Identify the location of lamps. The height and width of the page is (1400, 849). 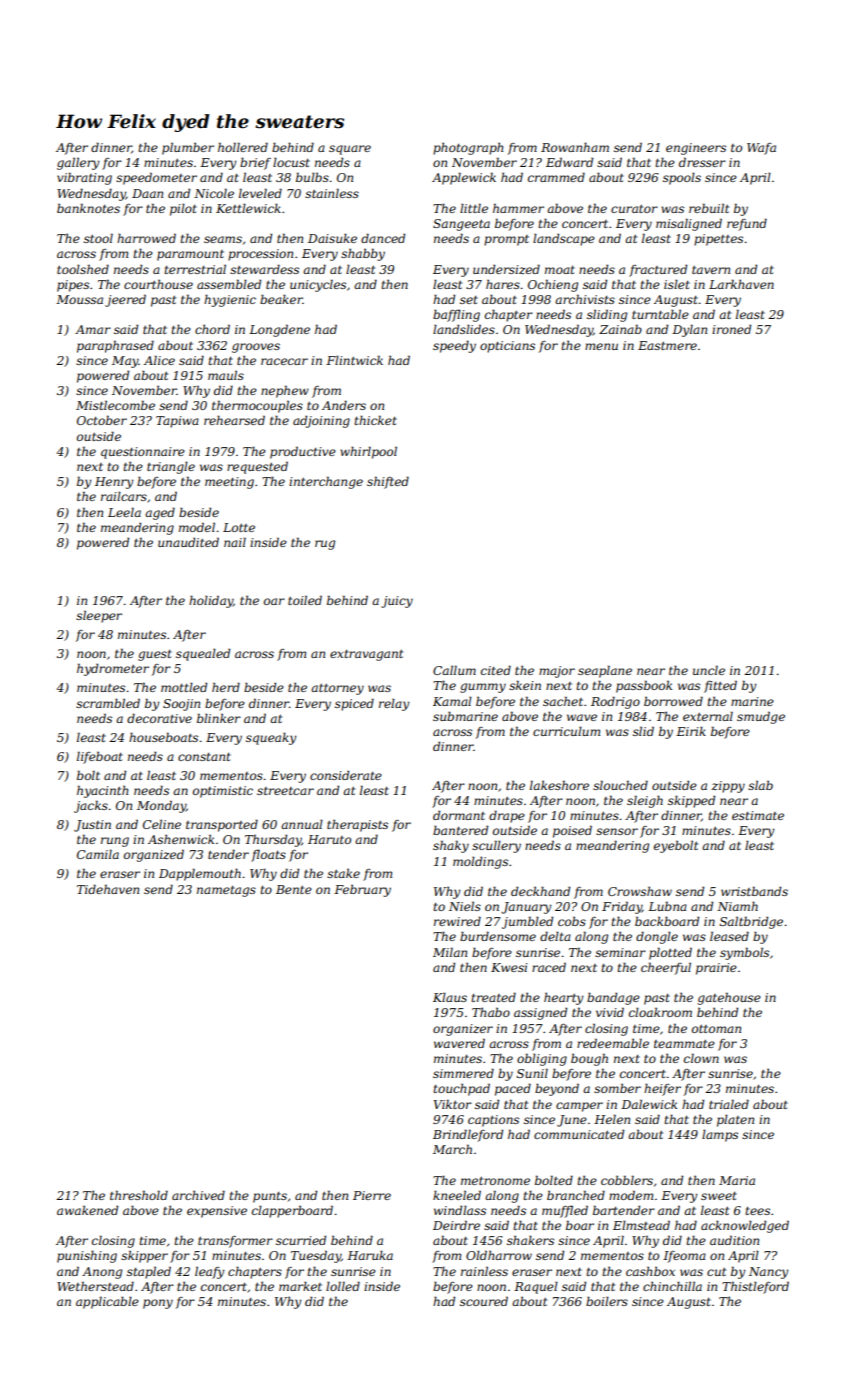
(720, 1135).
